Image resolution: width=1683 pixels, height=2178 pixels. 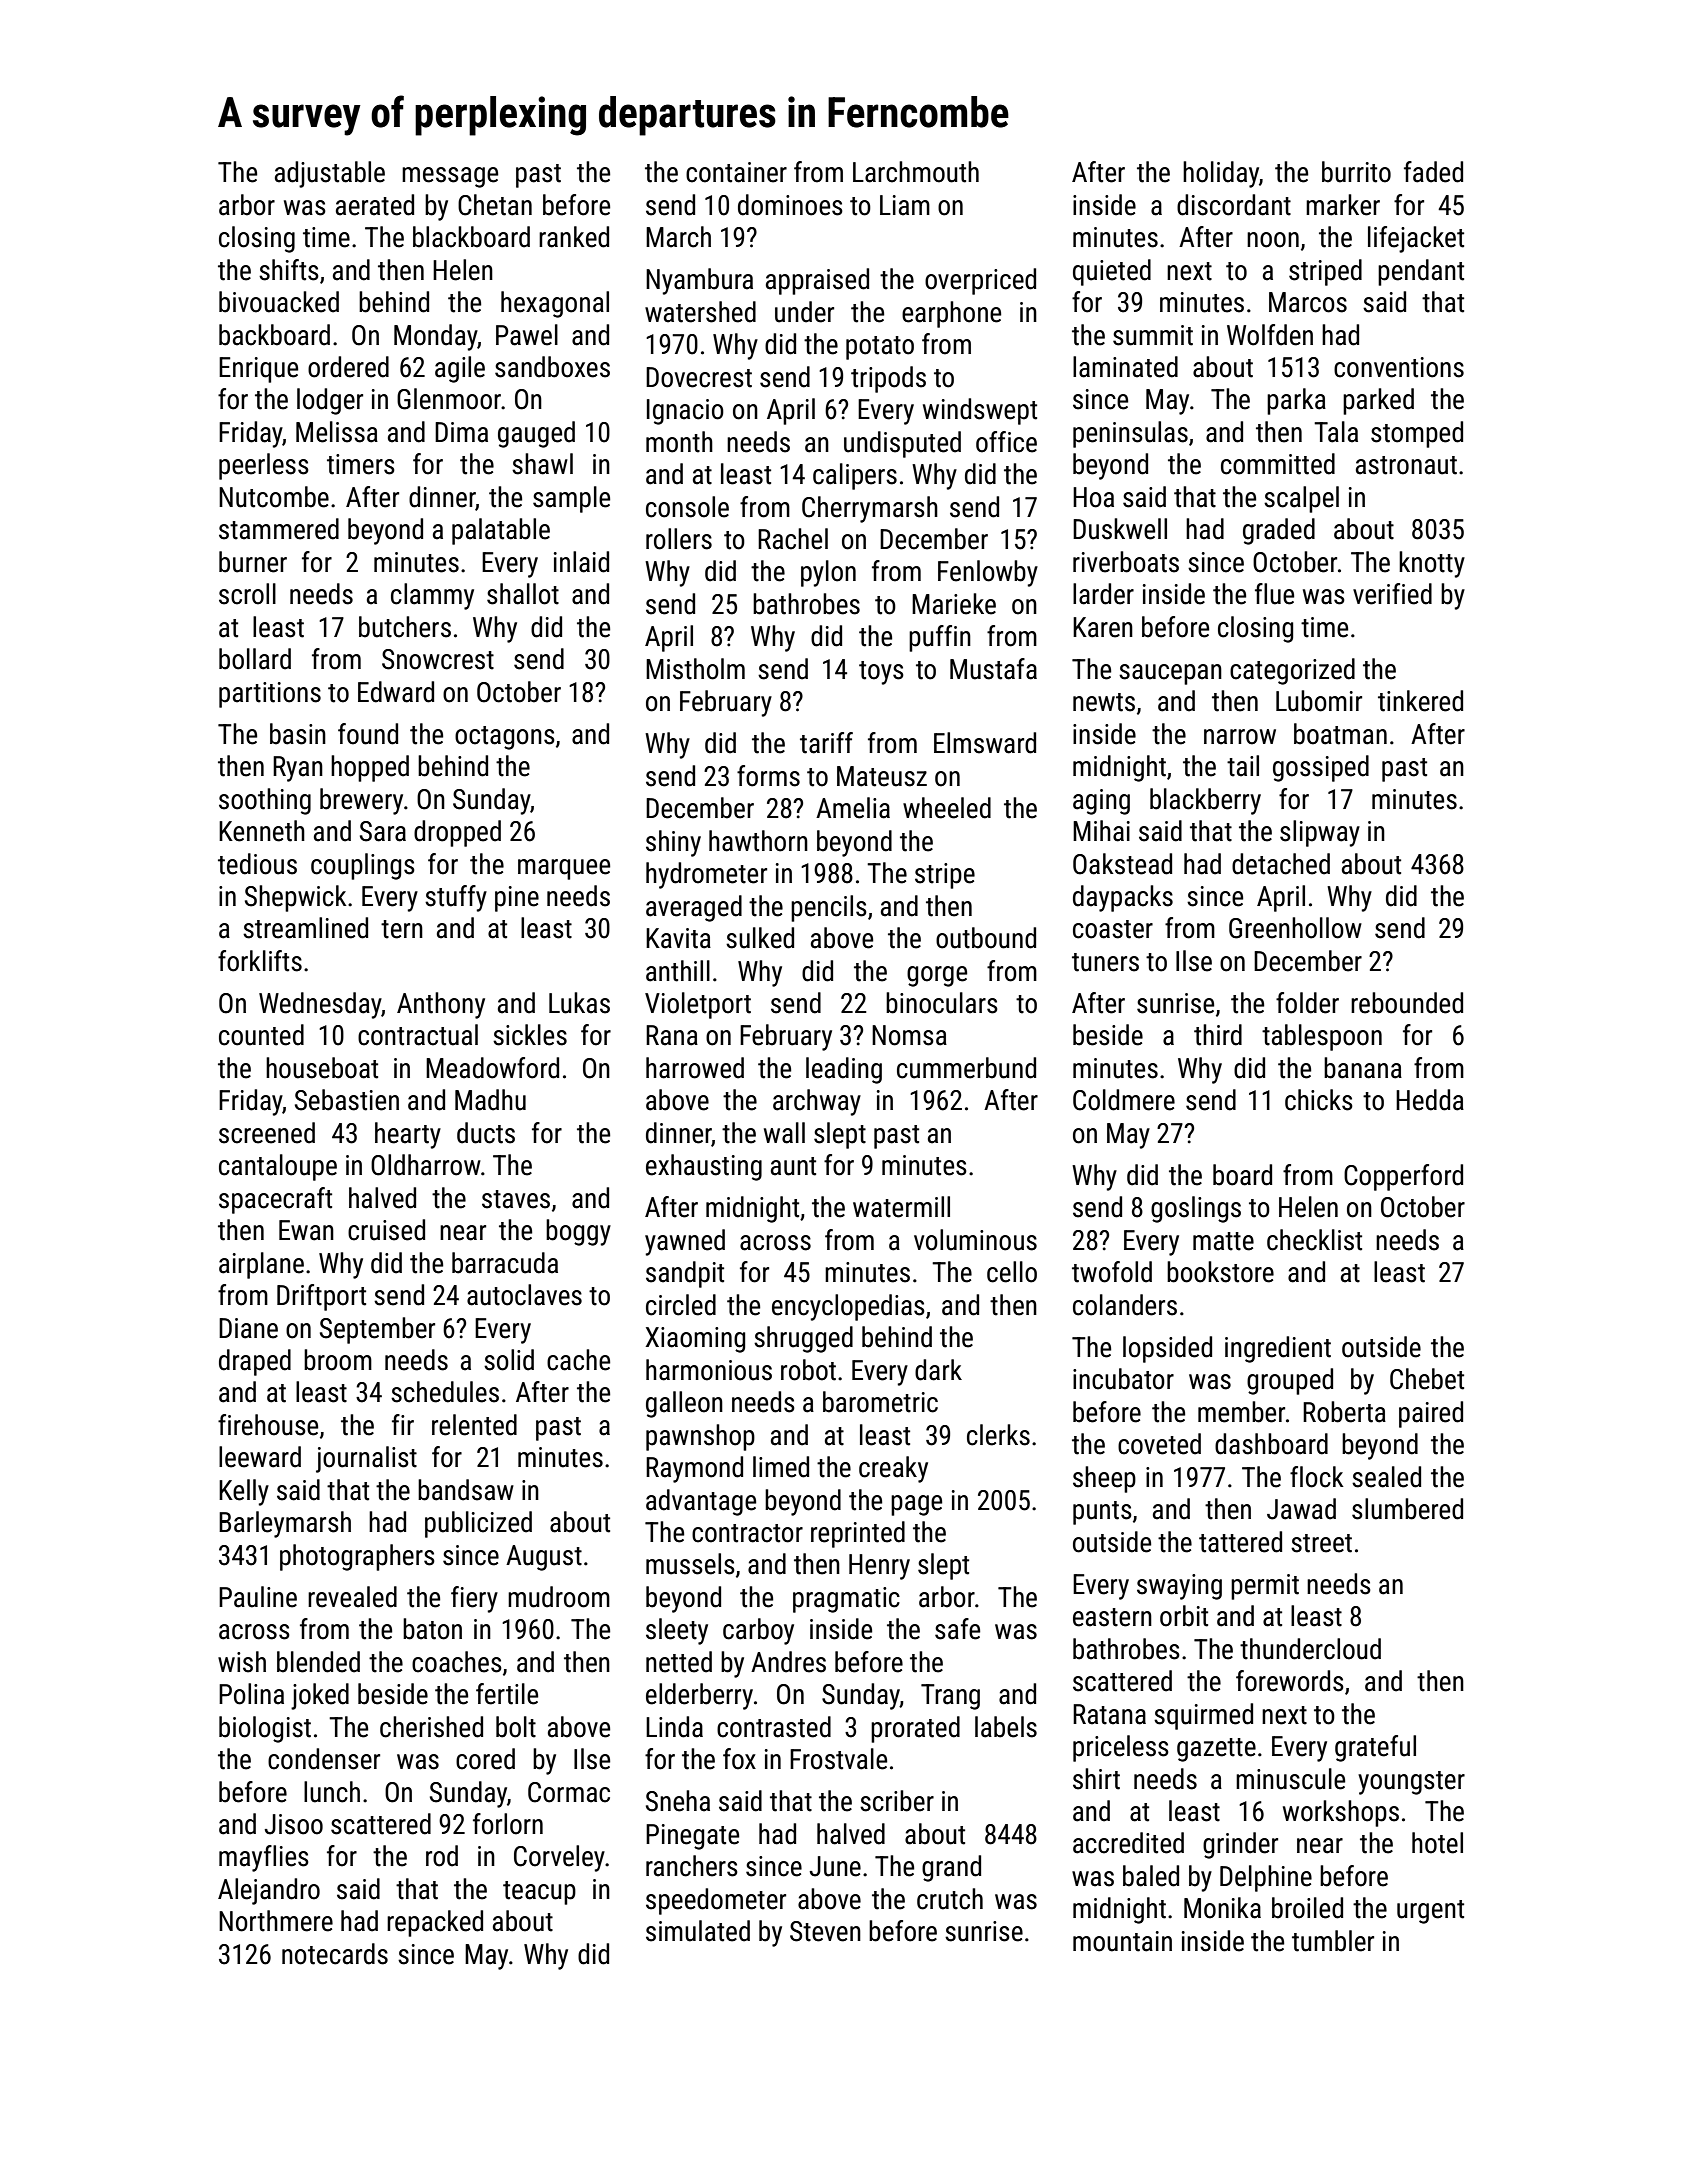 I want to click on container, so click(x=736, y=172).
